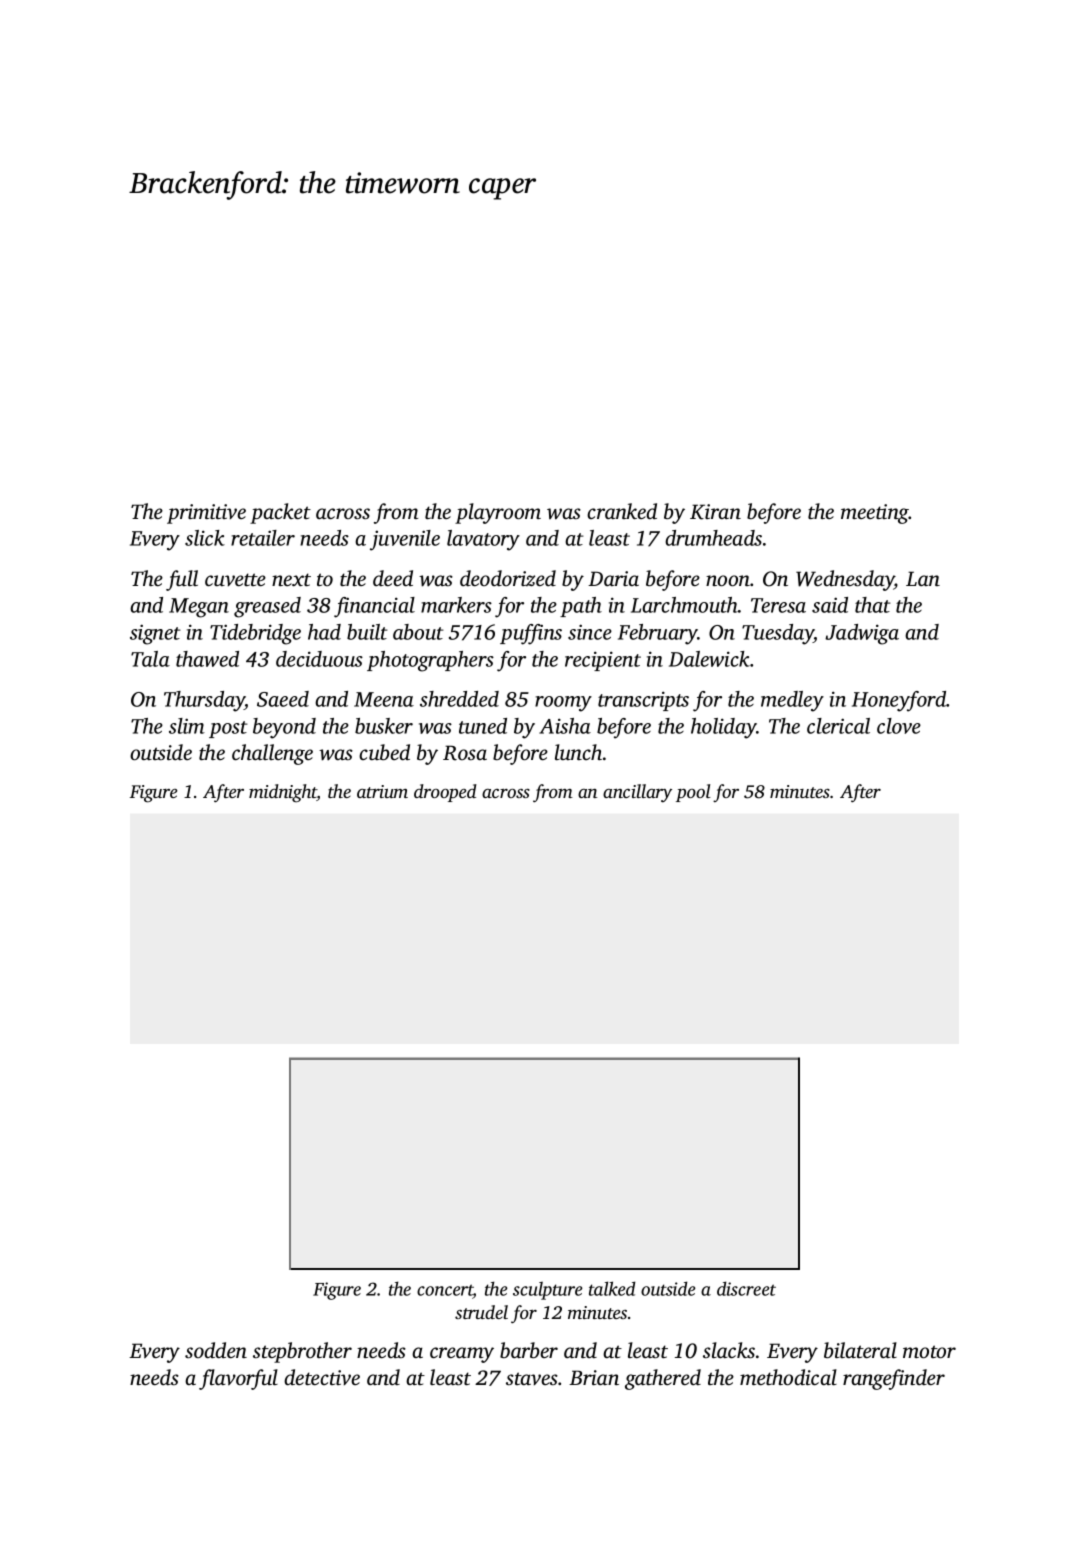  What do you see at coordinates (894, 1379) in the image?
I see `rangefinder` at bounding box center [894, 1379].
